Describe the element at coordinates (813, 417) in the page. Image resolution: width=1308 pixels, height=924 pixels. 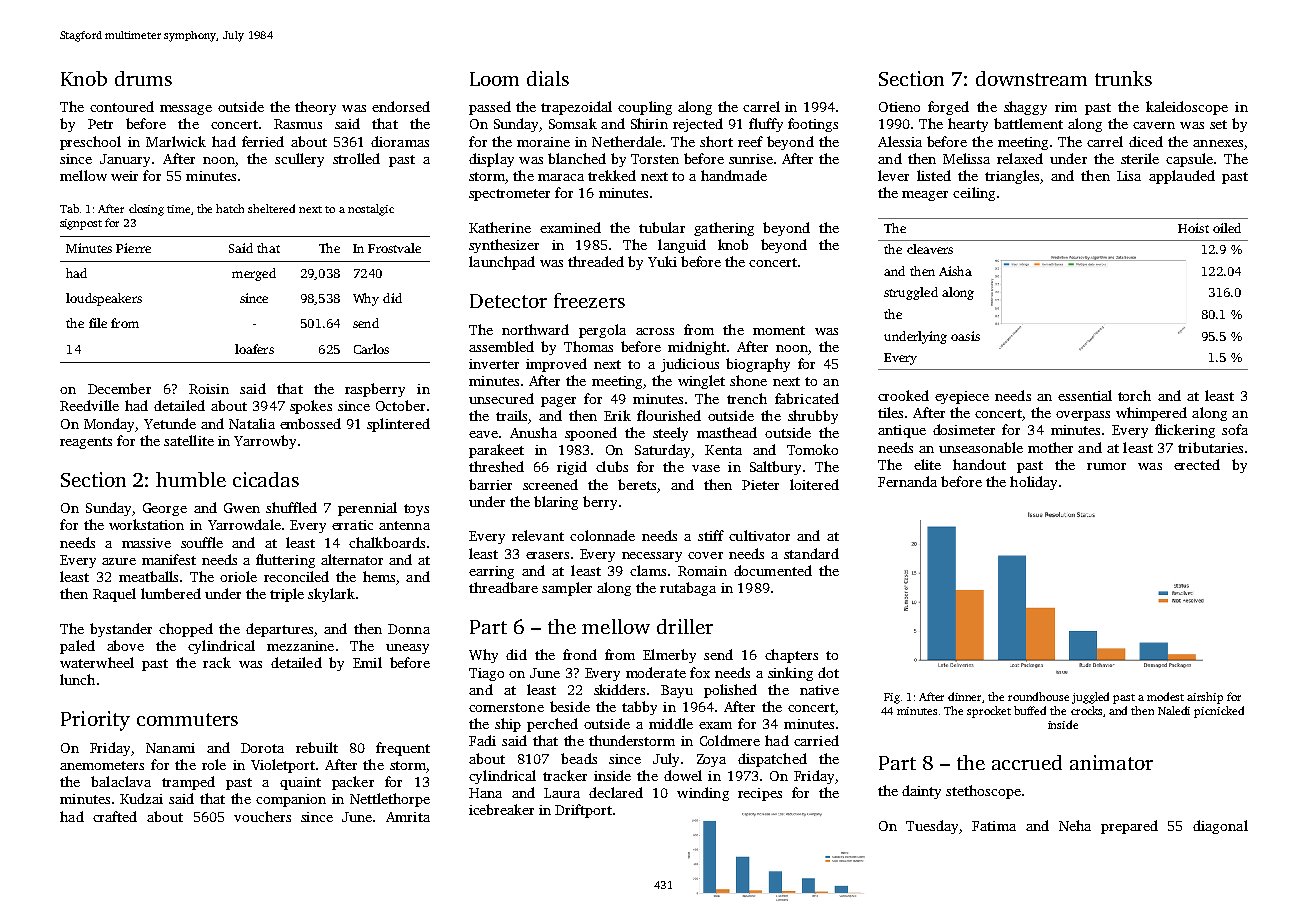
I see `shrubby` at that location.
